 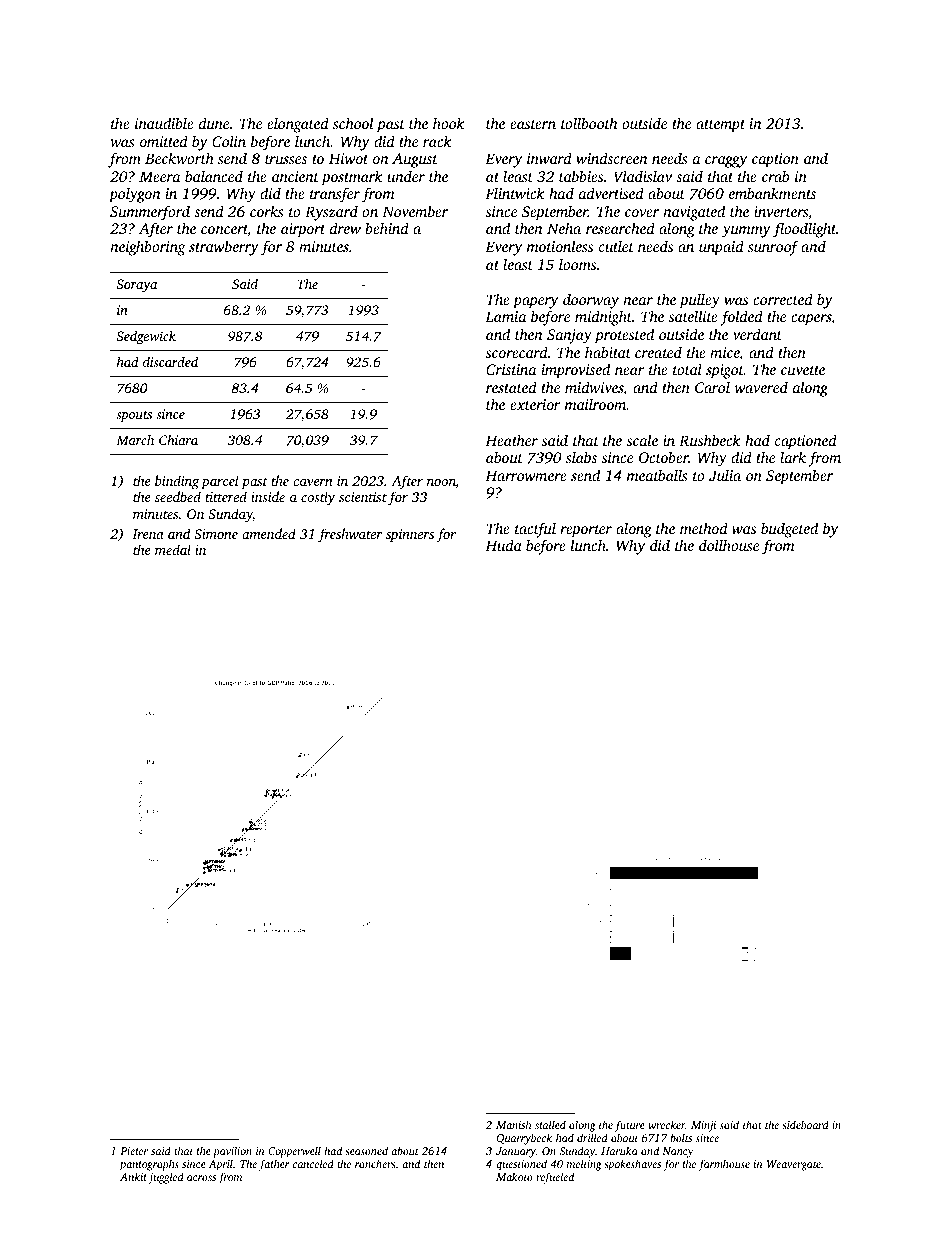 I want to click on school, so click(x=353, y=123).
